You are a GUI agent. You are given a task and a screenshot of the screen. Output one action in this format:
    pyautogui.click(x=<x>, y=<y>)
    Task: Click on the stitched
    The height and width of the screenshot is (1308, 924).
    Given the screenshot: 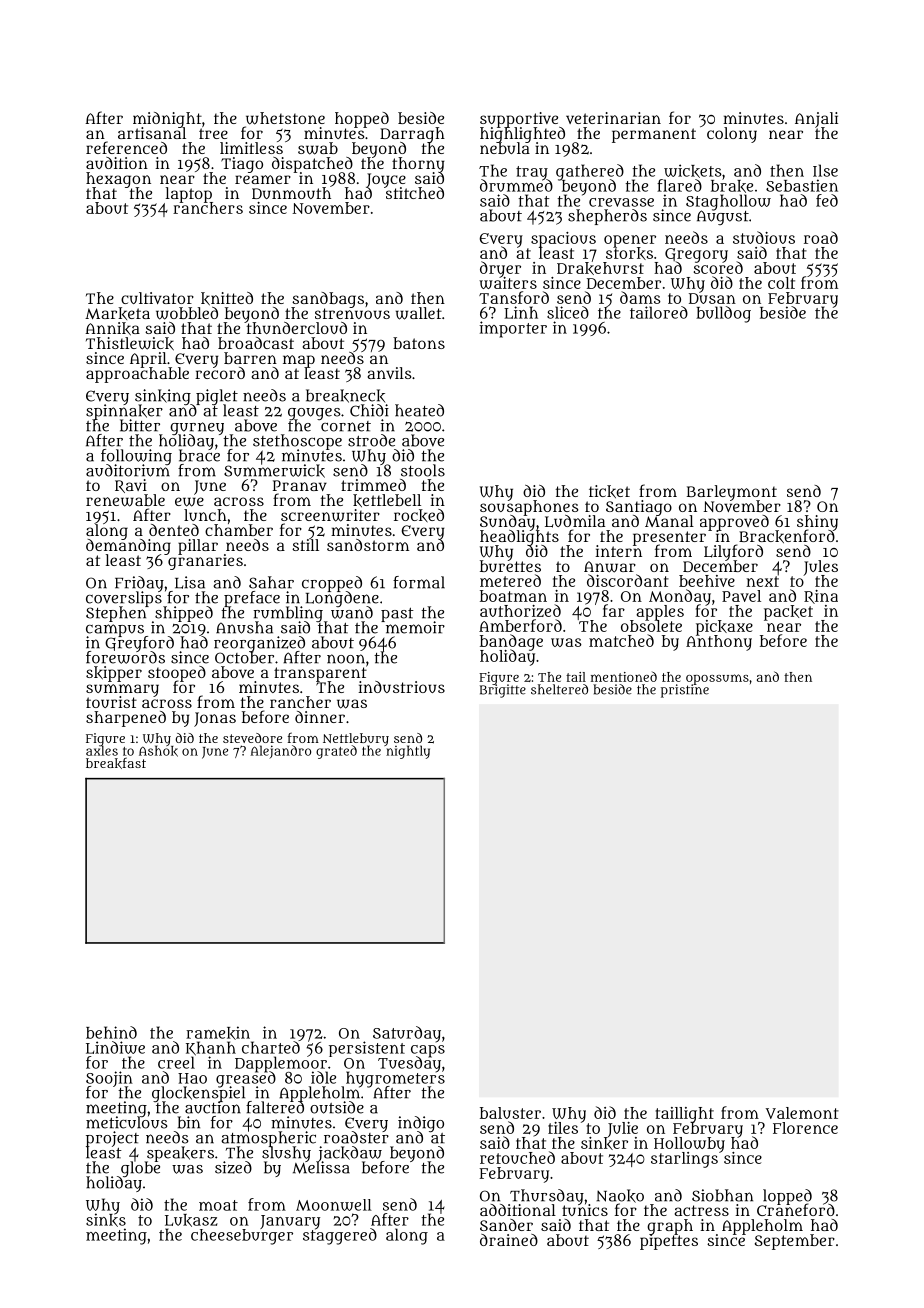 What is the action you would take?
    pyautogui.click(x=414, y=193)
